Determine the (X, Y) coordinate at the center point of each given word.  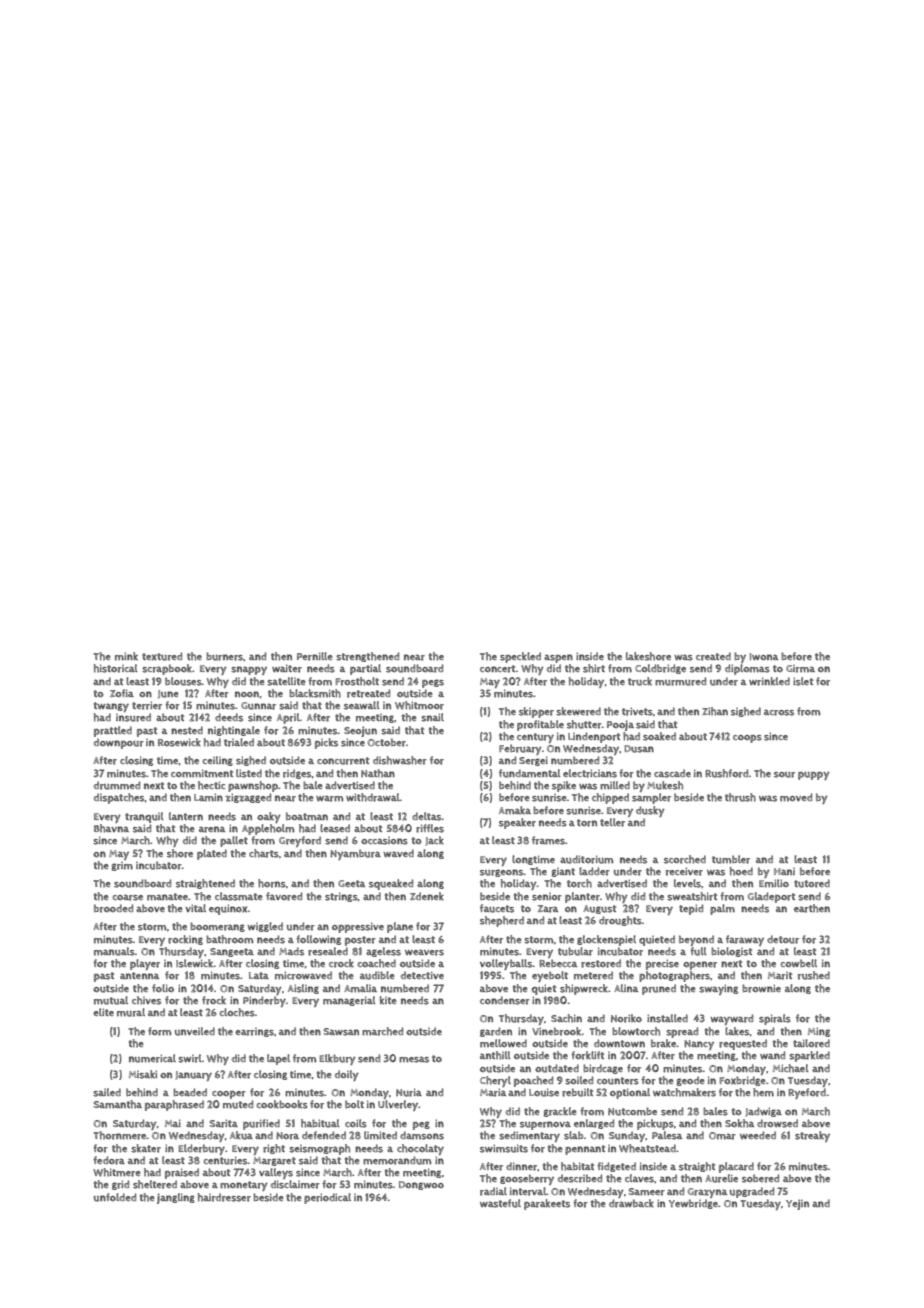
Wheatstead (647, 1148)
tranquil (144, 817)
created (713, 656)
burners (224, 656)
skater (146, 1148)
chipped (610, 798)
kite (388, 1000)
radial (493, 1191)
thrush (740, 797)
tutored (812, 883)
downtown (619, 1043)
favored (284, 896)
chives (146, 1000)
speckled (520, 657)
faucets (497, 908)
